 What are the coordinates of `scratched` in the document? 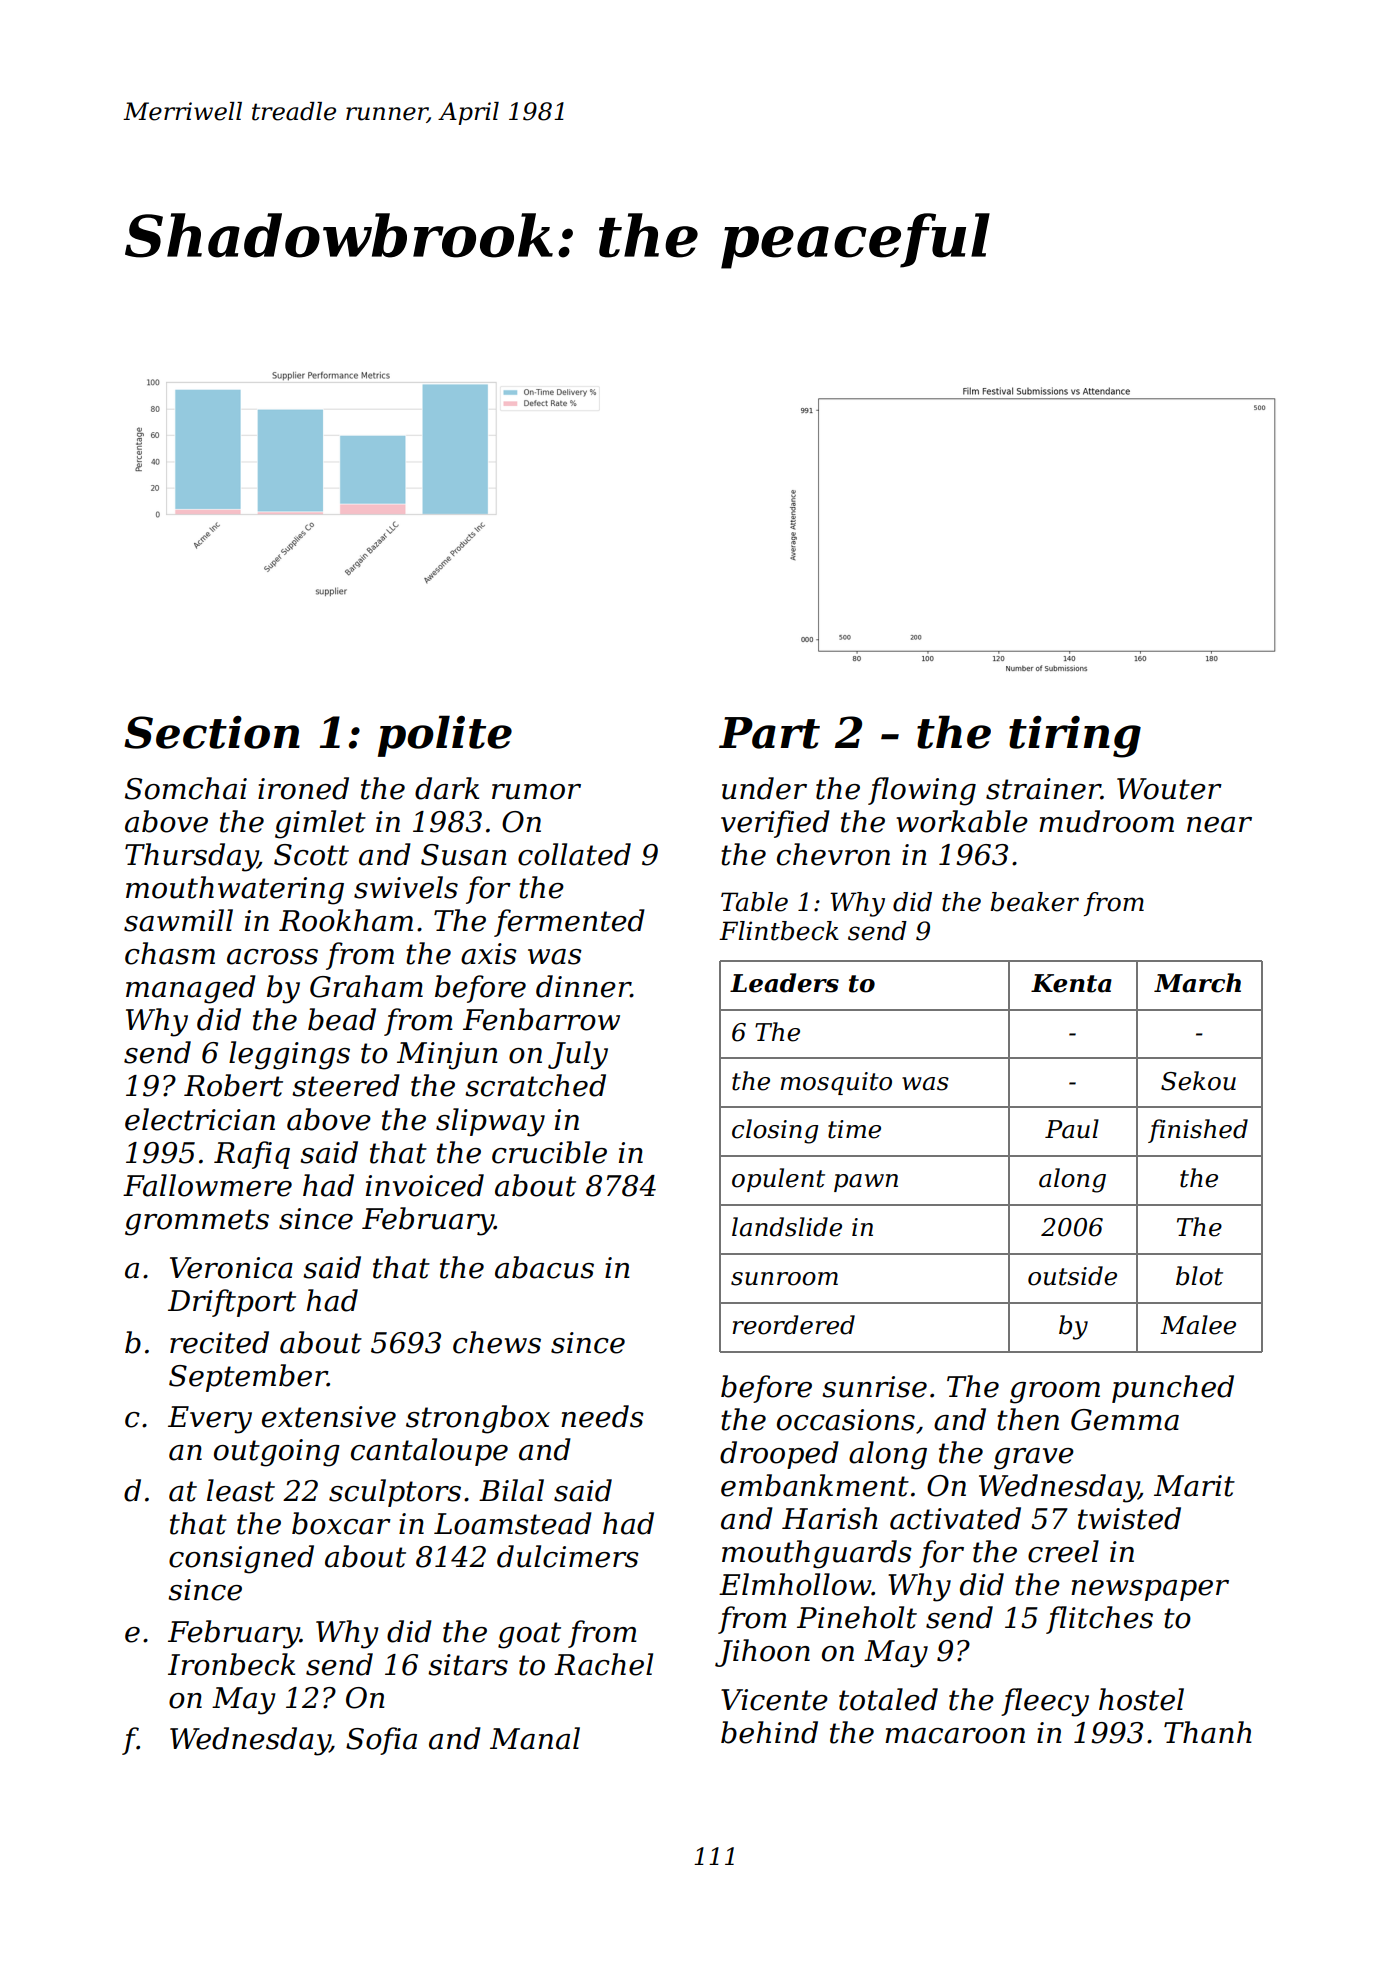 It's located at (535, 1085).
